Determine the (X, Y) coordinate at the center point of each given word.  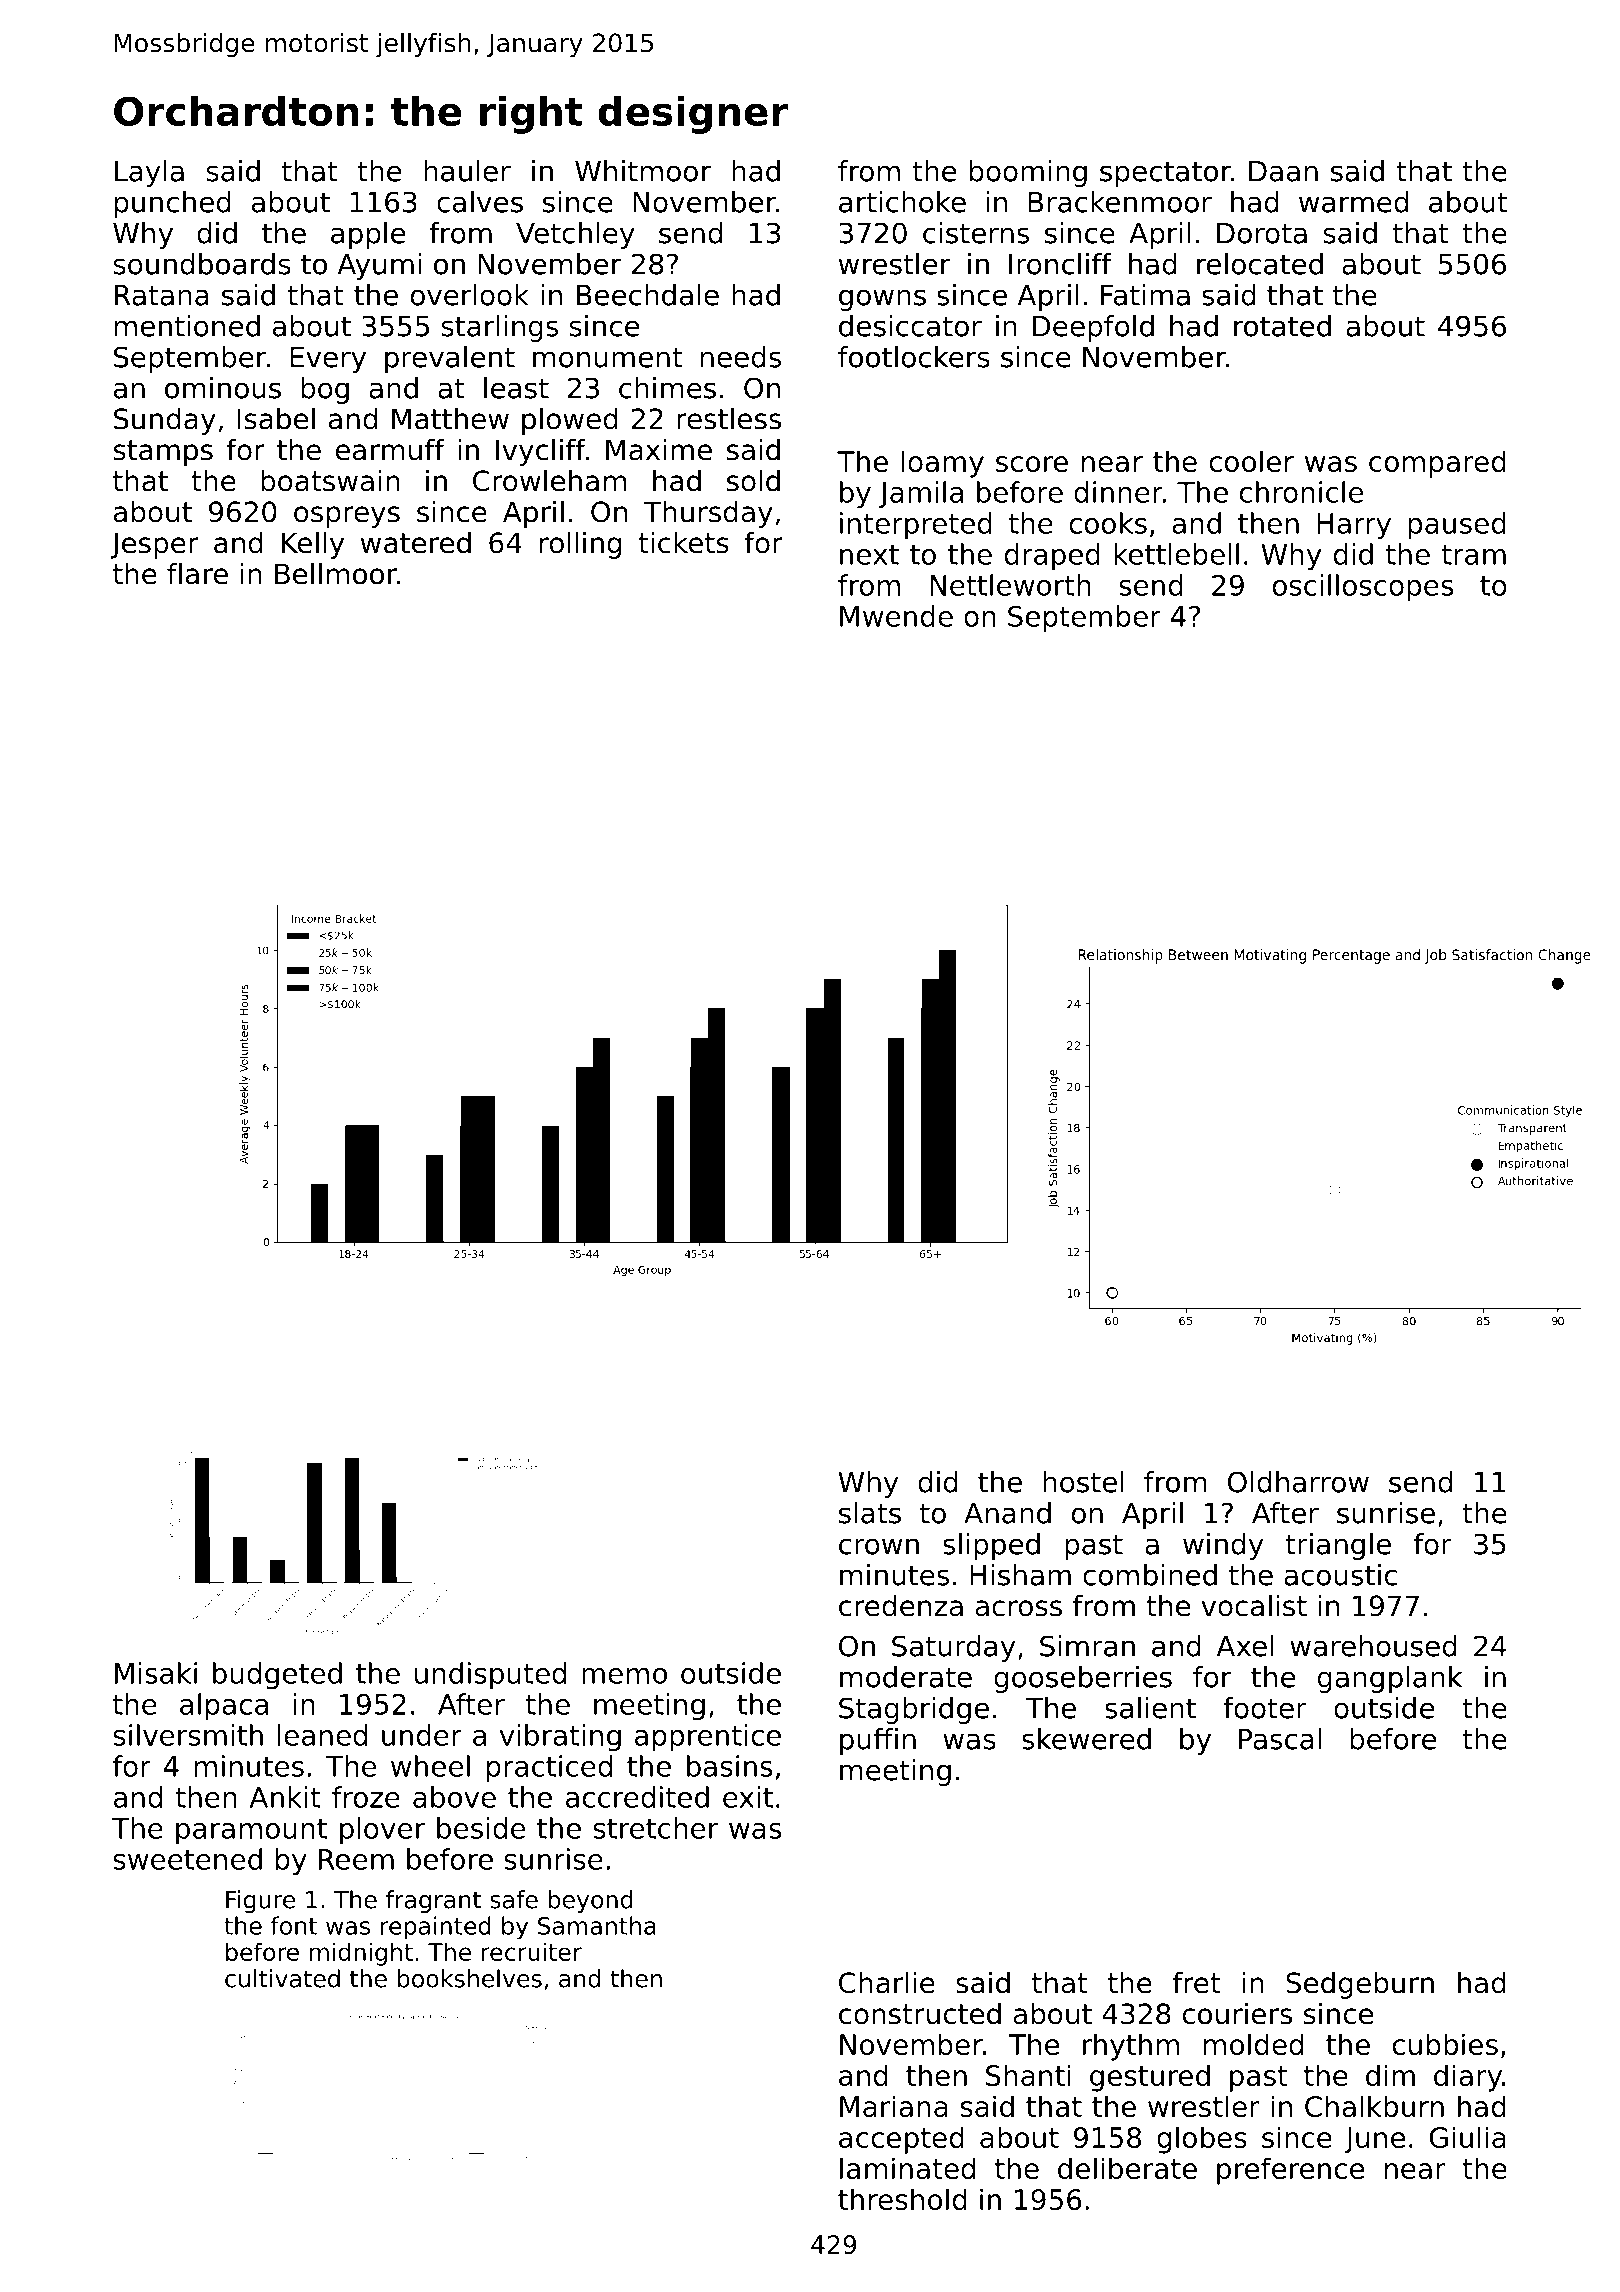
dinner (1118, 492)
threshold (902, 2199)
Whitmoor (643, 171)
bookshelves (470, 1978)
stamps (163, 453)
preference (1290, 2171)
